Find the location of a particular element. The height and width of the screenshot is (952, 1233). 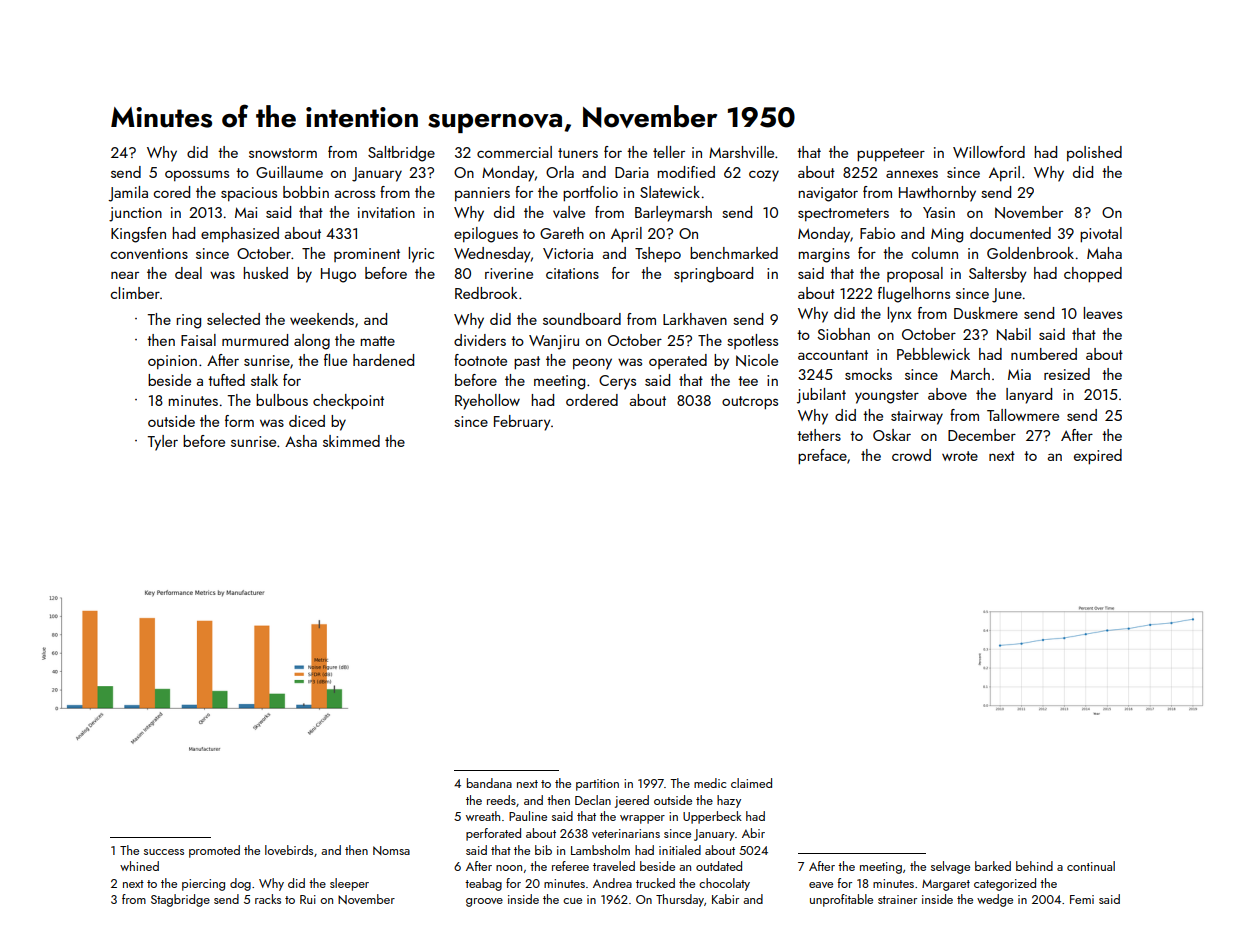

polished is located at coordinates (1094, 153).
